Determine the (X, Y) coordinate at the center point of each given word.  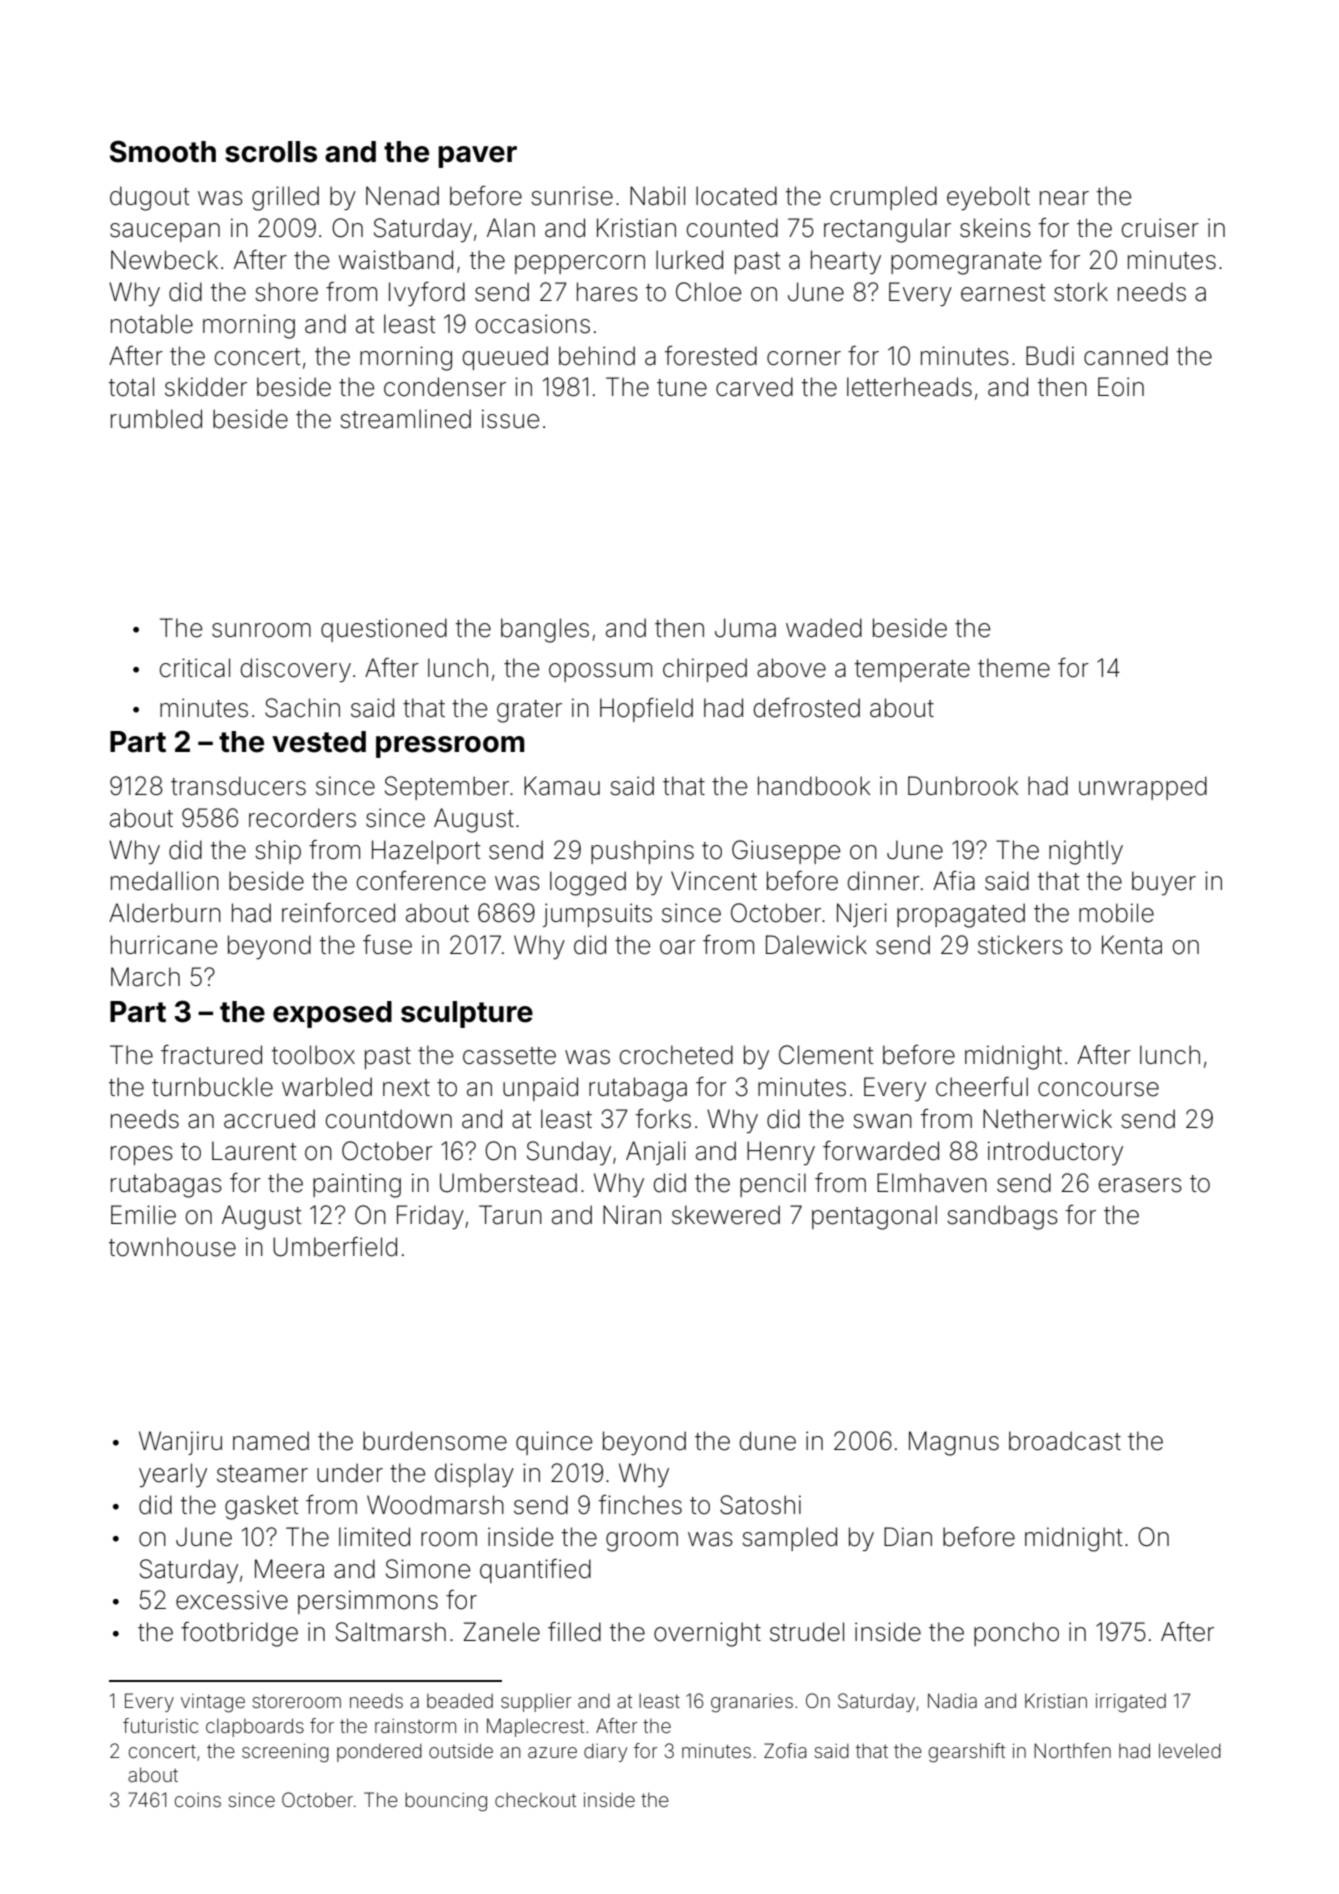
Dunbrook (963, 786)
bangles (545, 630)
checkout (535, 1799)
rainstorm (415, 1726)
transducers (238, 786)
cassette (509, 1056)
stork (1081, 292)
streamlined (405, 419)
